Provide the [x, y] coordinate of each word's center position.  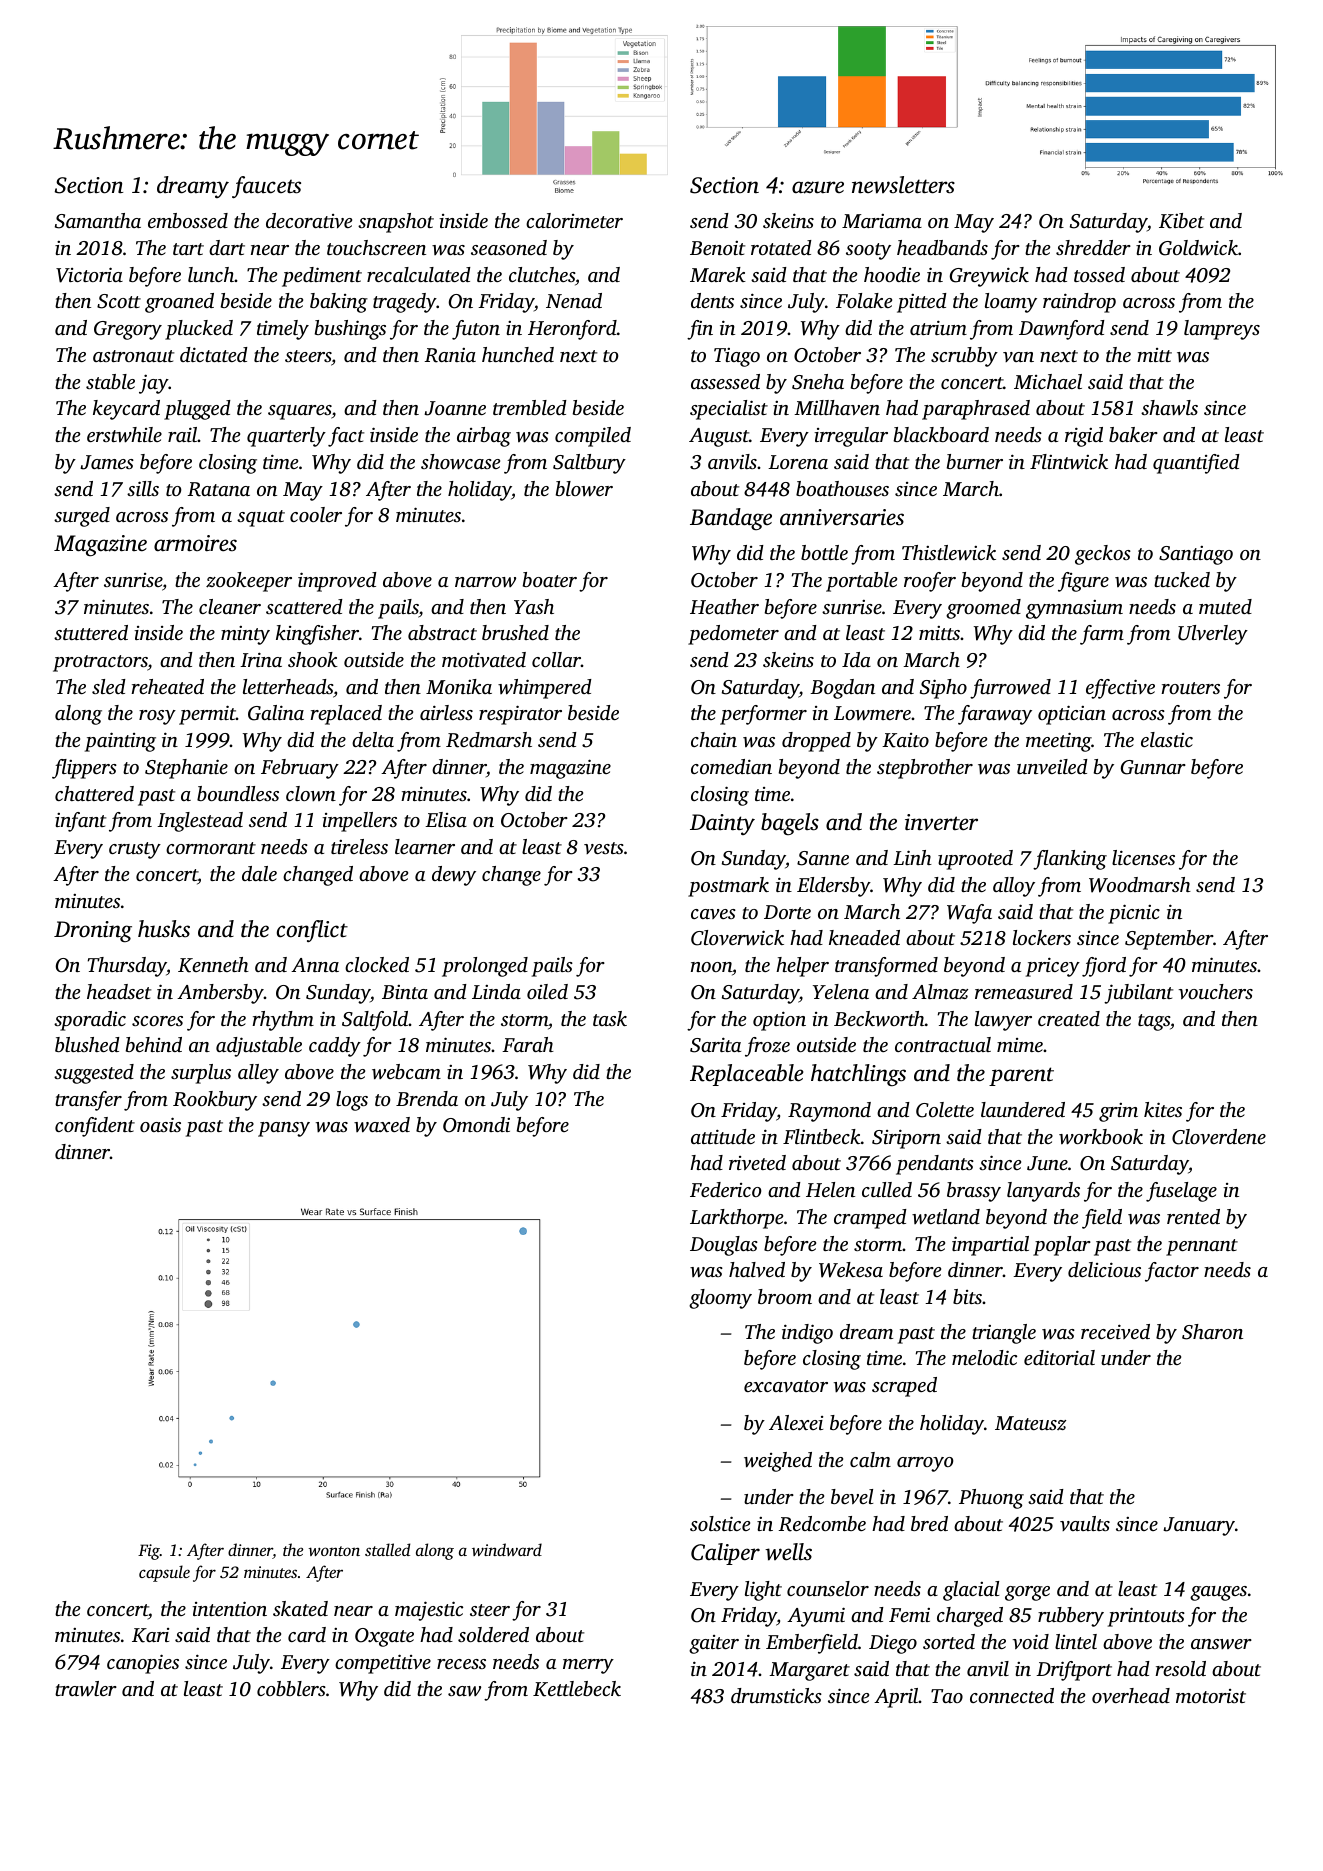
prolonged [485, 967]
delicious [1104, 1269]
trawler [86, 1689]
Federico [725, 1189]
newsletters [903, 185]
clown [311, 793]
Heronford [572, 330]
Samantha [98, 221]
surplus [201, 1074]
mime [1020, 1045]
